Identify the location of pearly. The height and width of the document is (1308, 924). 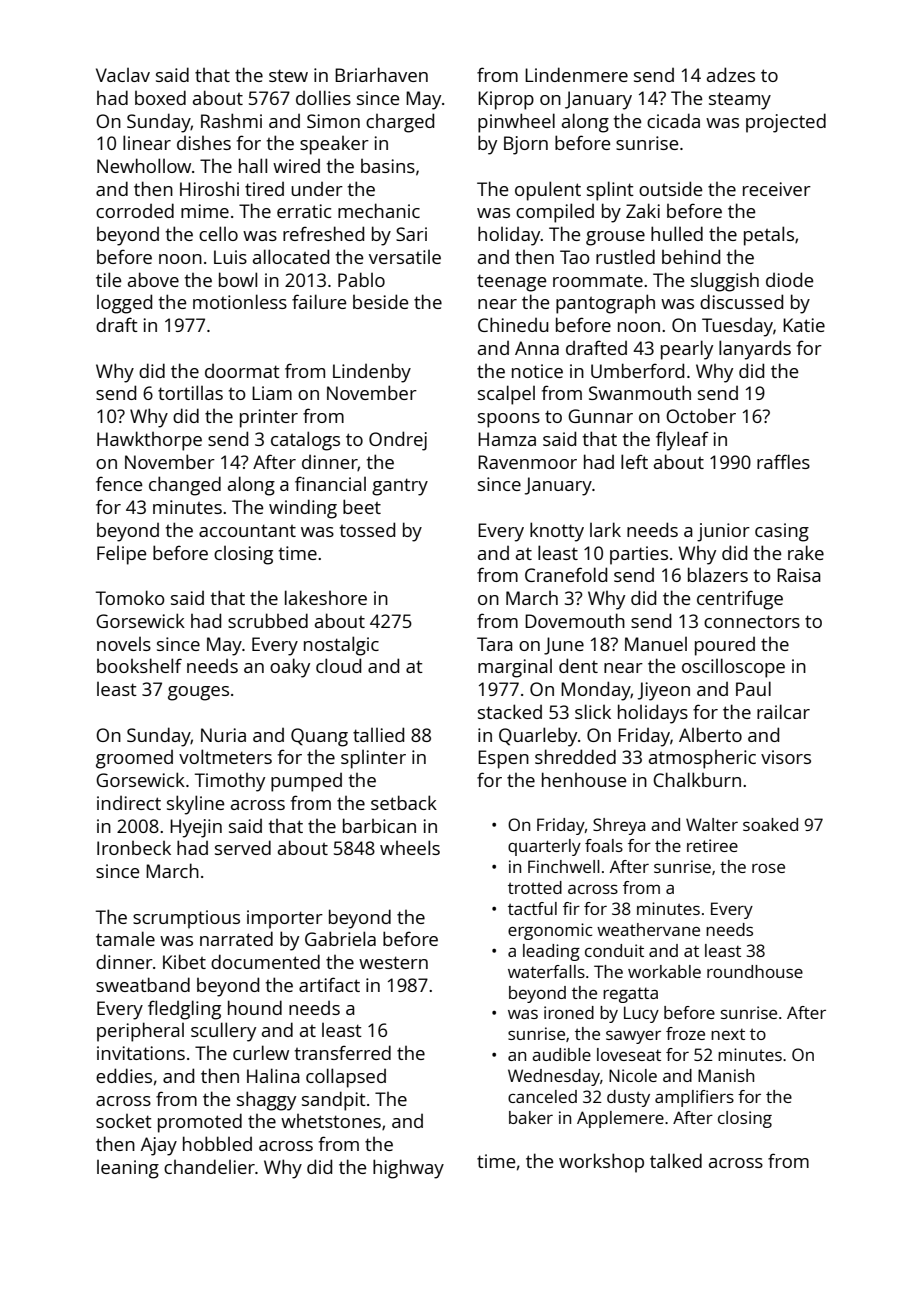
(687, 350).
